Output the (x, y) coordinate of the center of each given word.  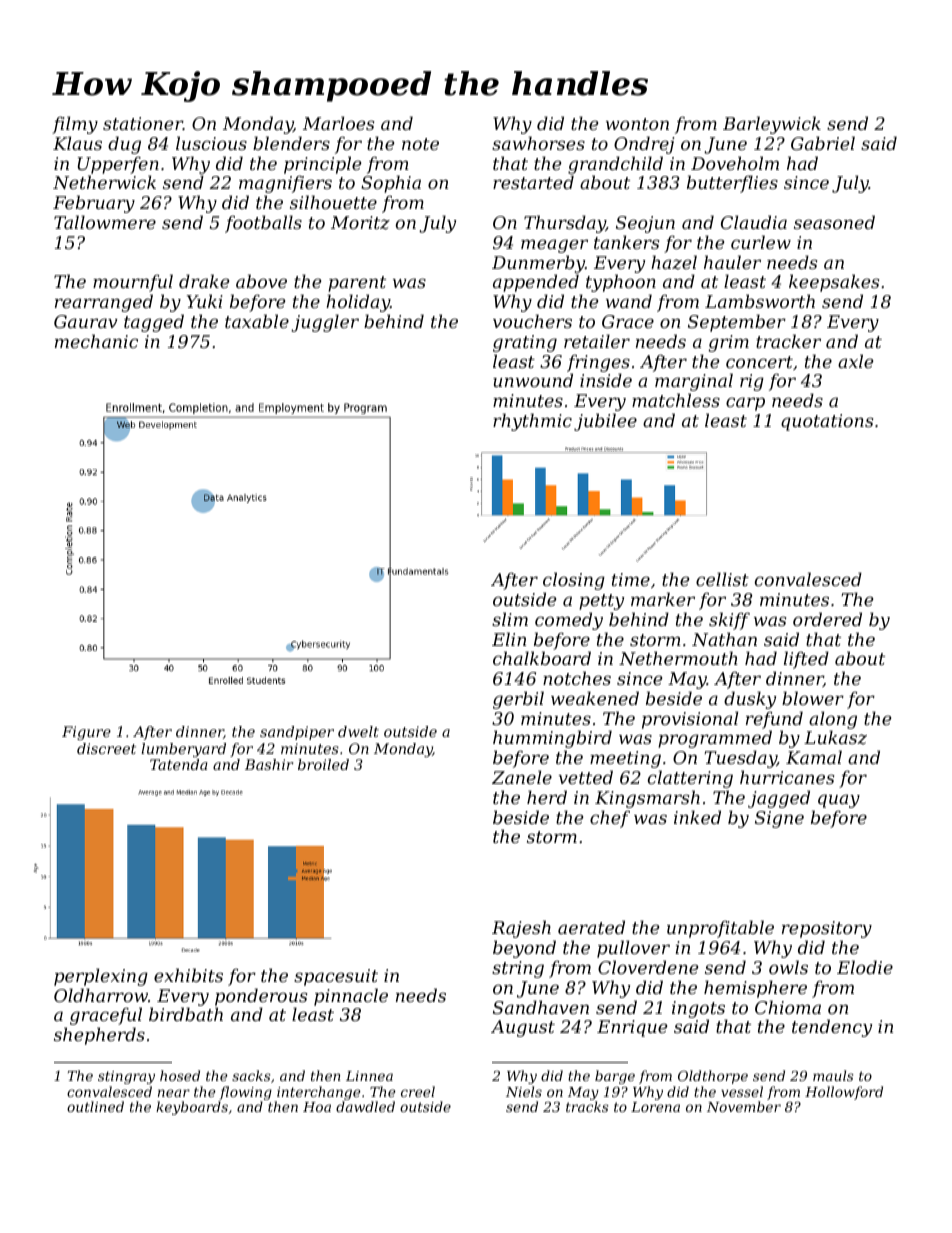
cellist (722, 579)
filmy (75, 125)
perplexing (101, 977)
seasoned (834, 222)
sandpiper (297, 733)
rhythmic (532, 422)
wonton (637, 124)
